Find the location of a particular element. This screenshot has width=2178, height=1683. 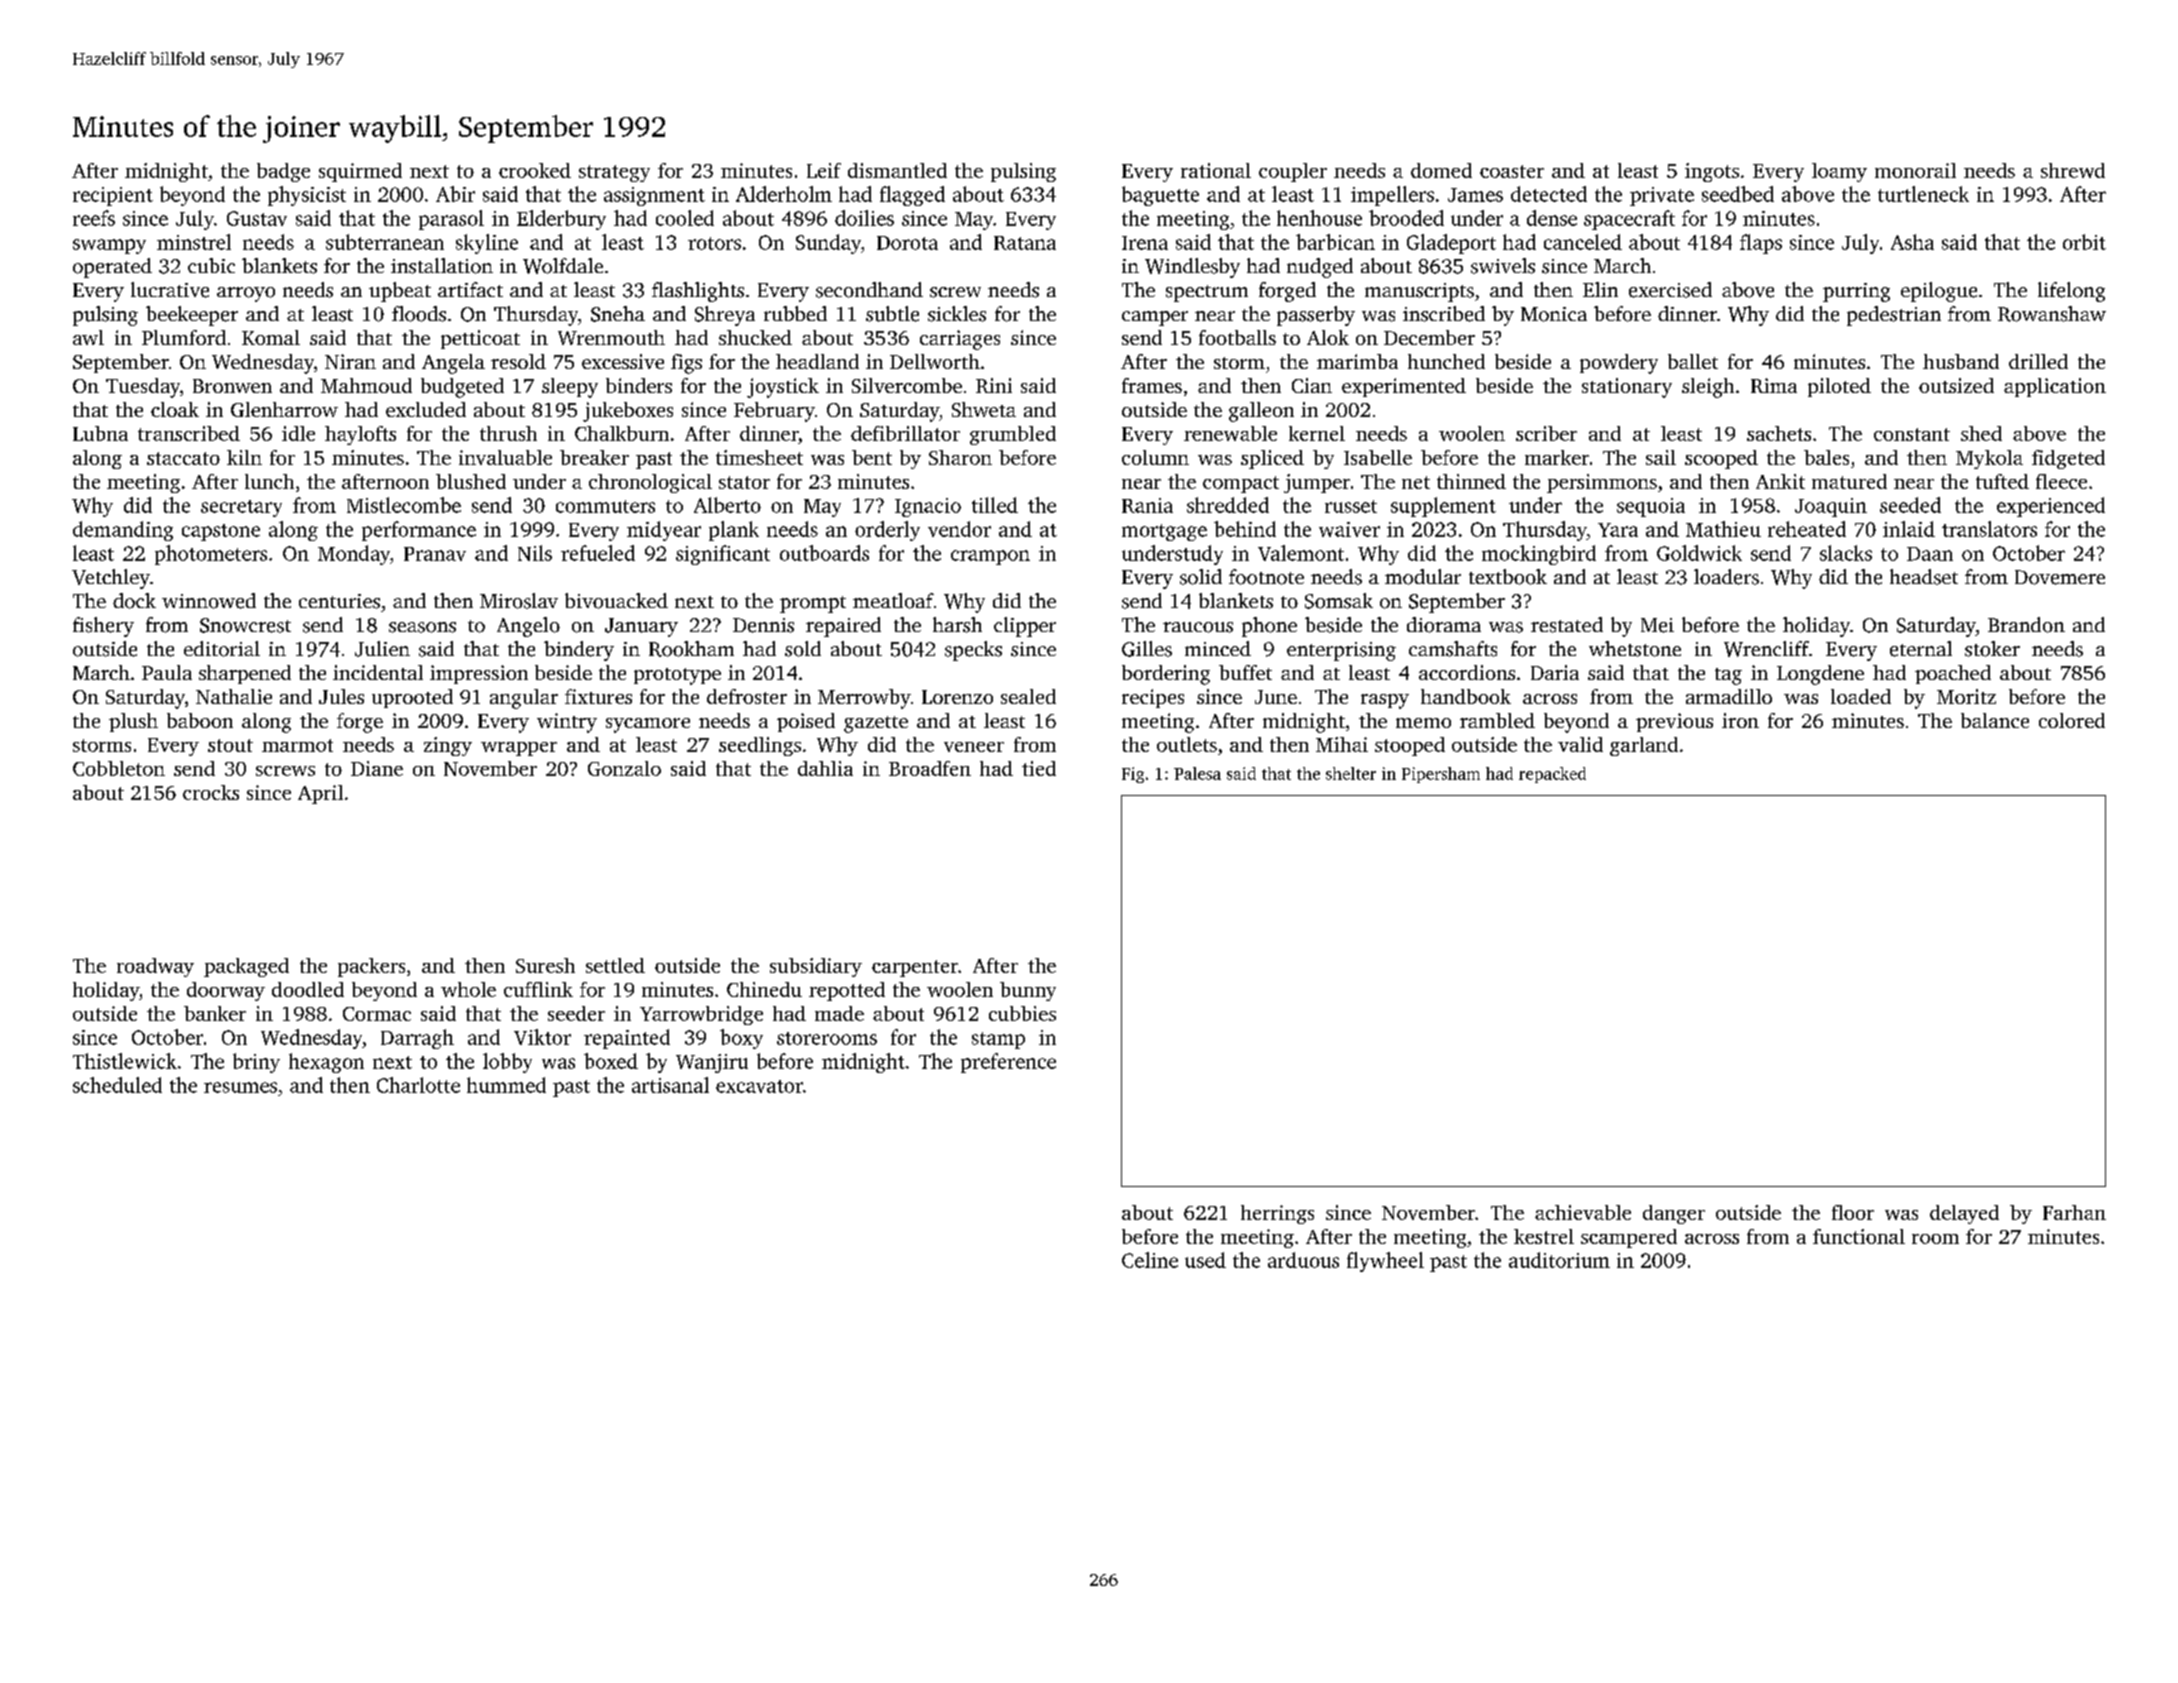

hummed is located at coordinates (506, 1085).
